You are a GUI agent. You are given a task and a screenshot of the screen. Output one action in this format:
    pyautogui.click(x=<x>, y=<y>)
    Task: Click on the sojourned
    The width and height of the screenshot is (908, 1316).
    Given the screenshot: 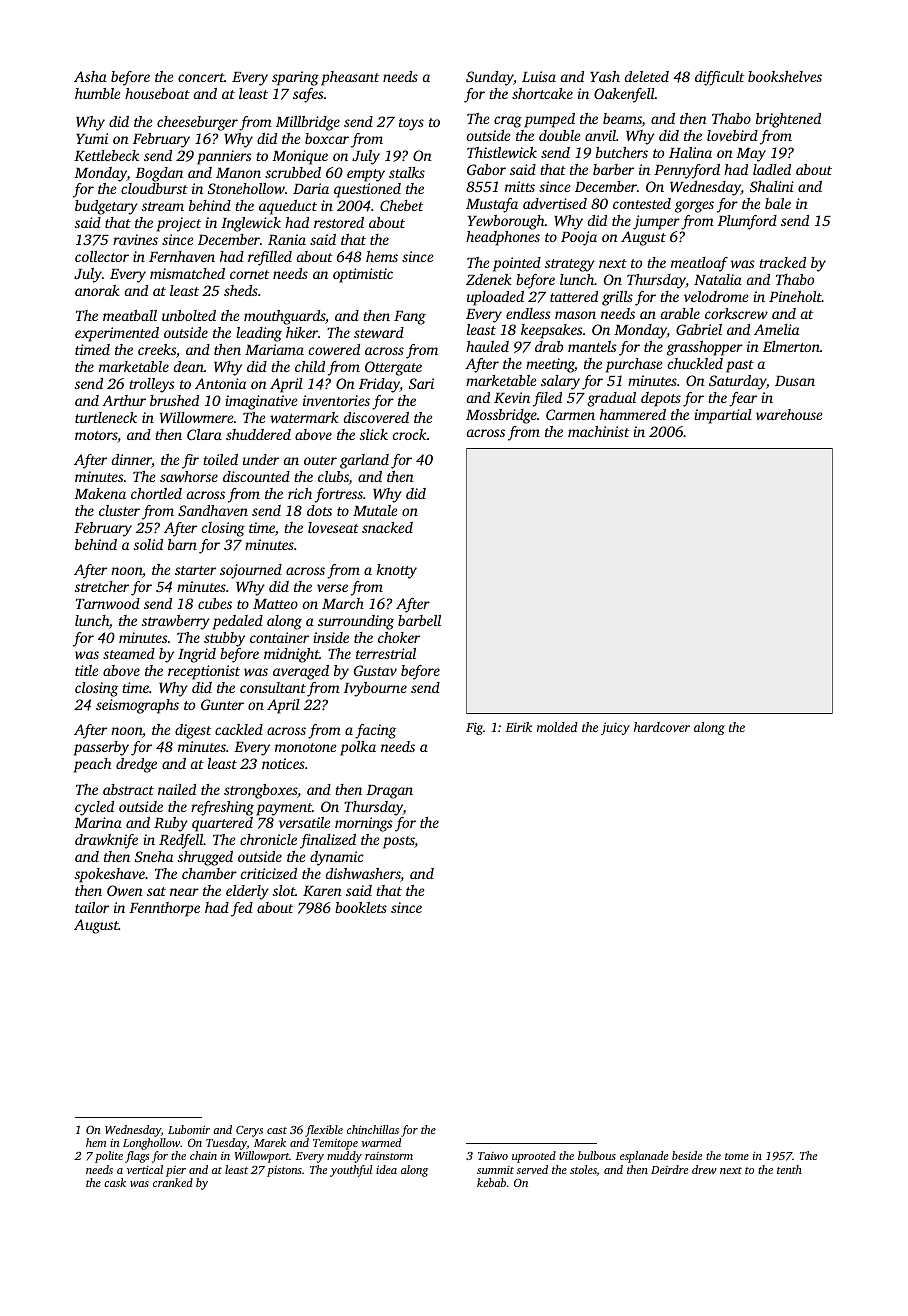 What is the action you would take?
    pyautogui.click(x=251, y=571)
